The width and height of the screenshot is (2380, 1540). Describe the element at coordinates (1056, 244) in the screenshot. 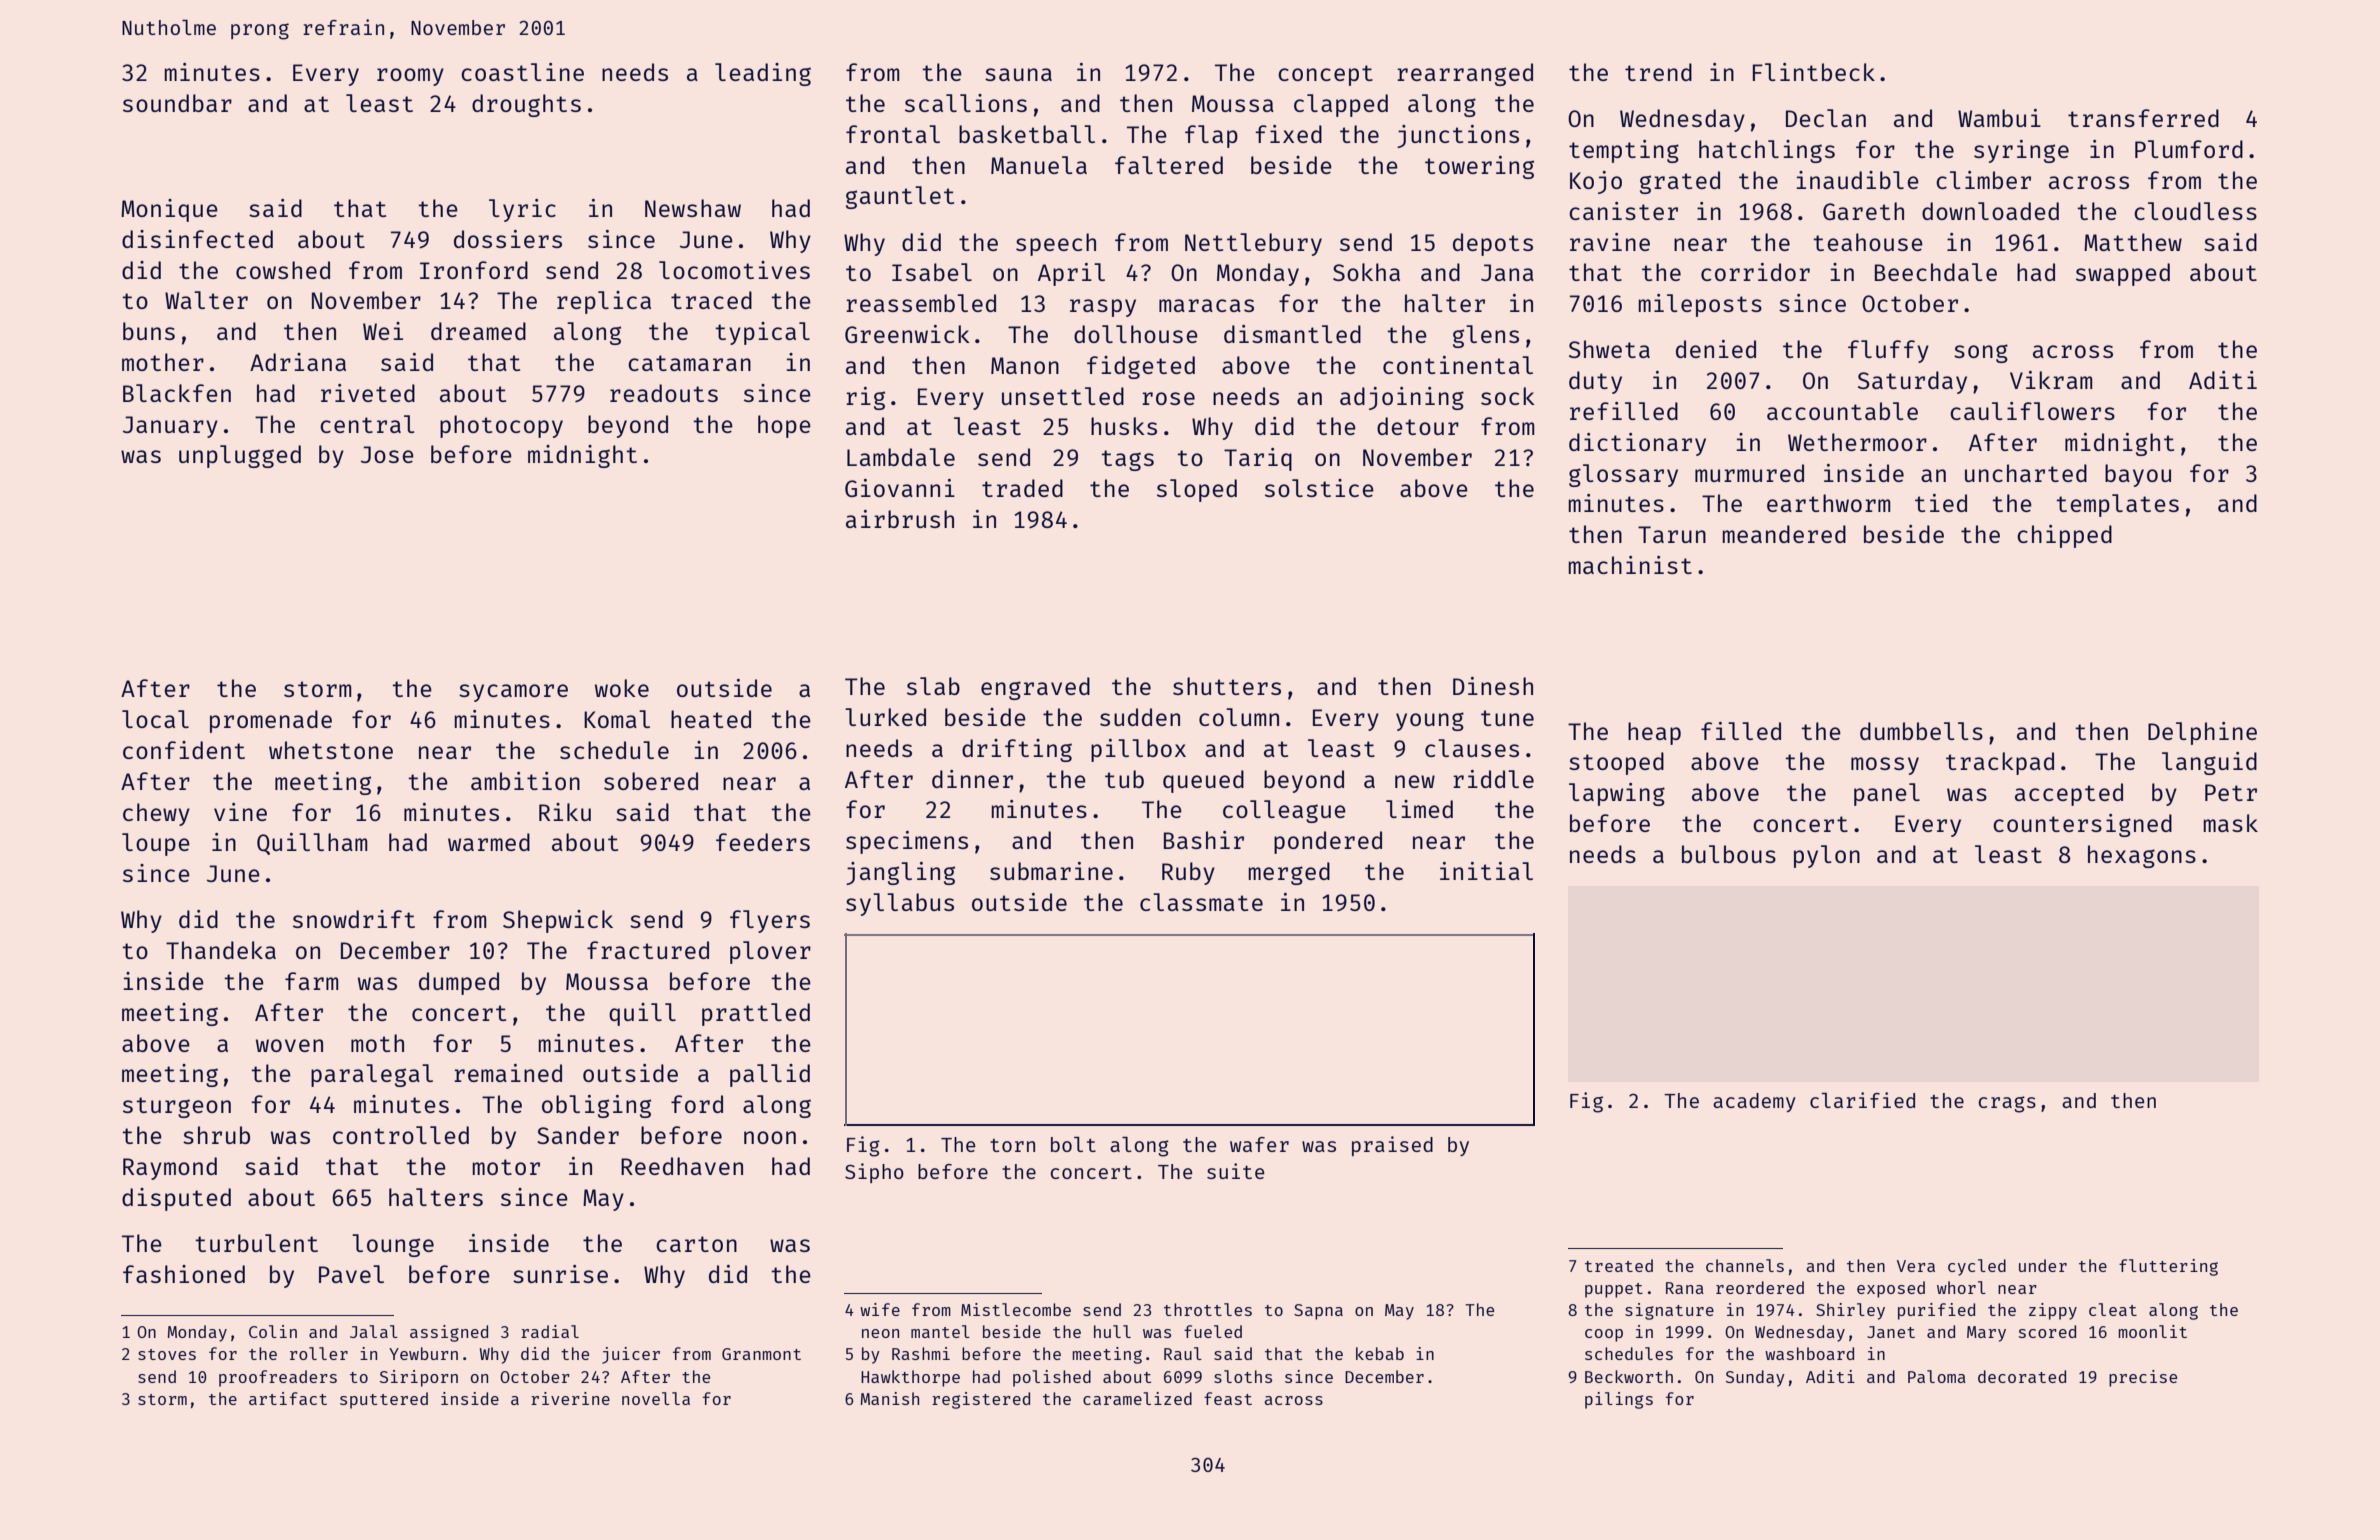

I see `speech` at that location.
